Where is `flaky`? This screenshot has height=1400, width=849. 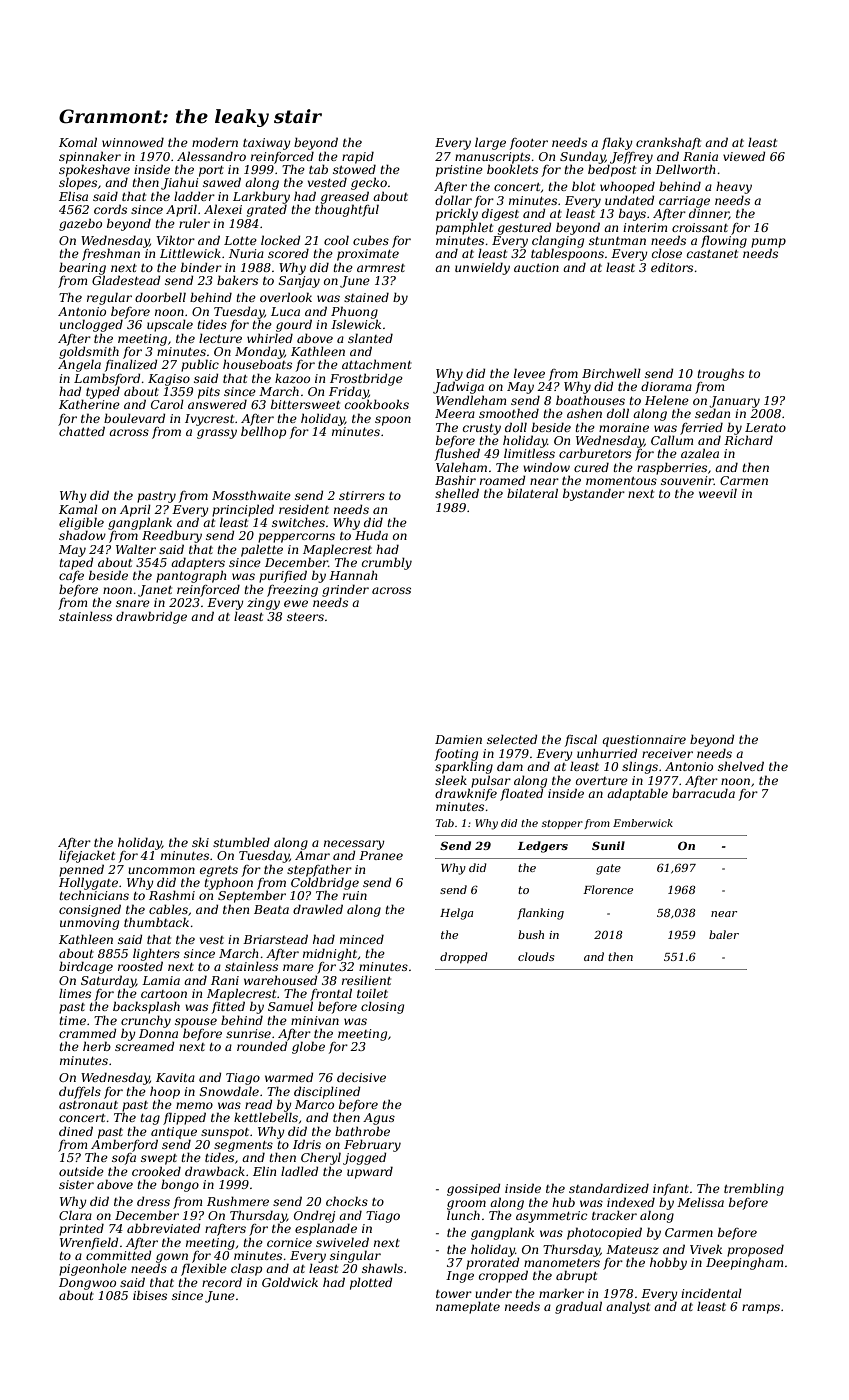
flaky is located at coordinates (617, 143).
